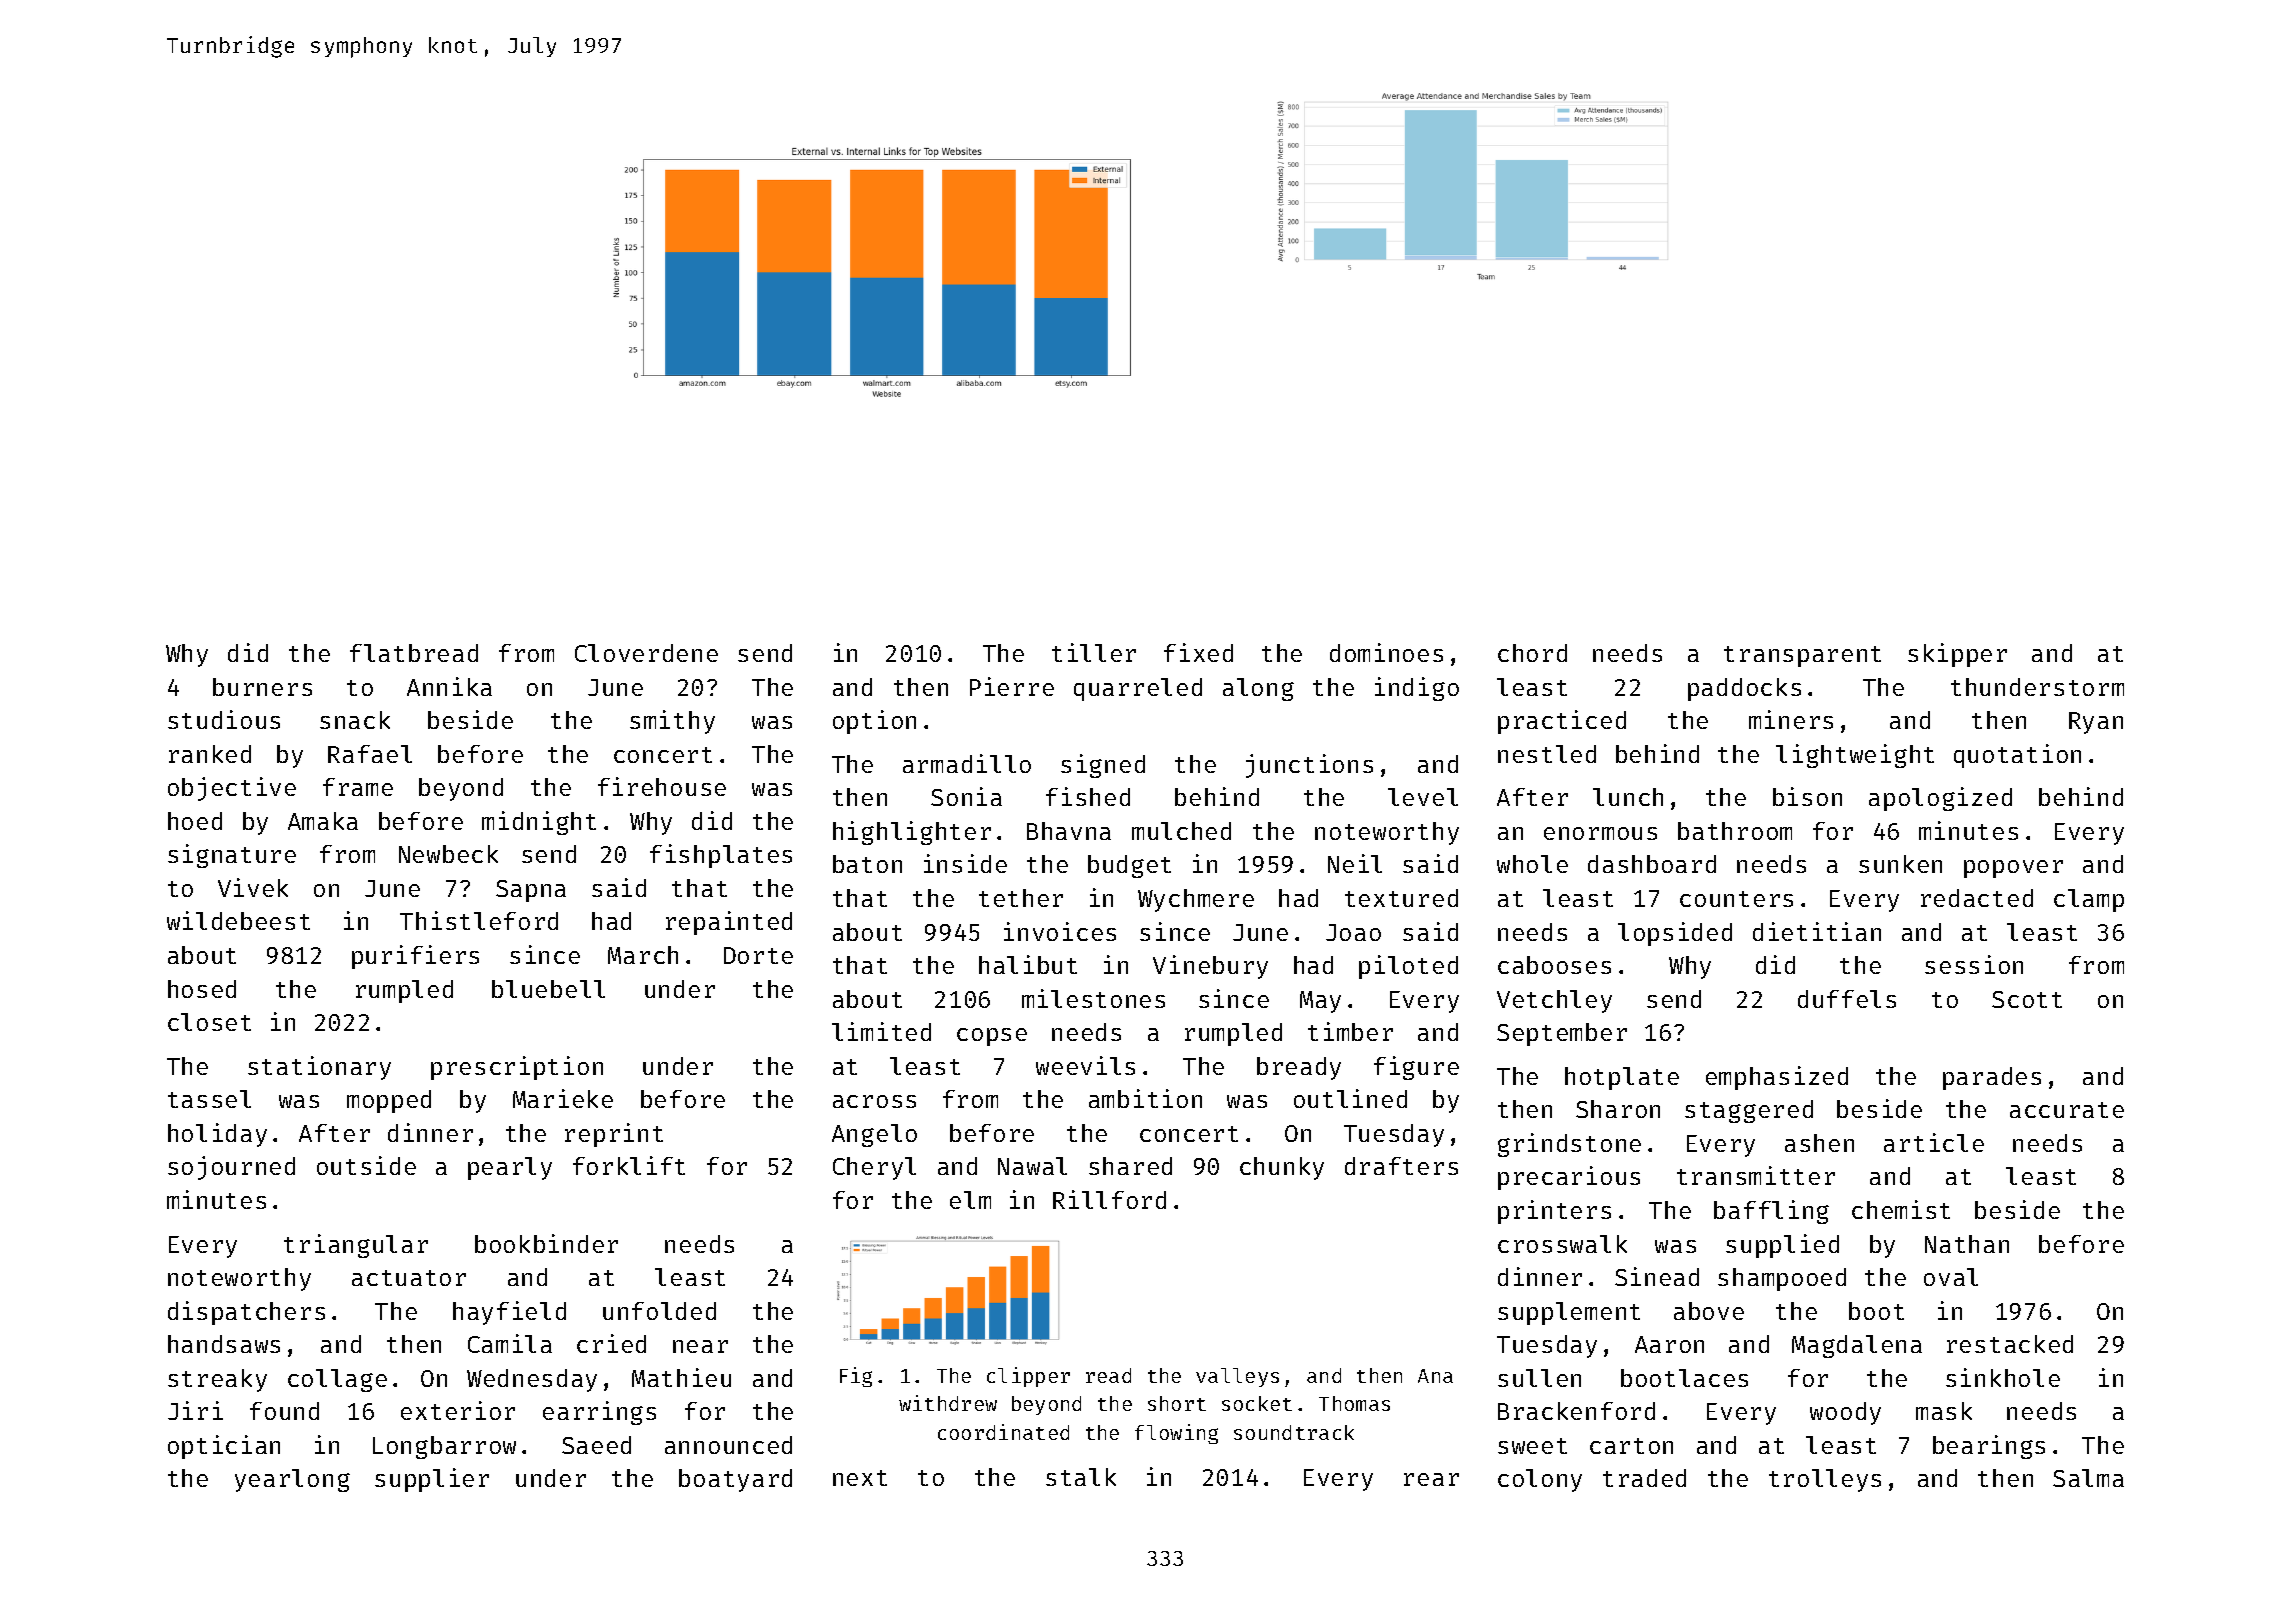 This page has height=1620, width=2292. What do you see at coordinates (1309, 766) in the page?
I see `junctions` at bounding box center [1309, 766].
